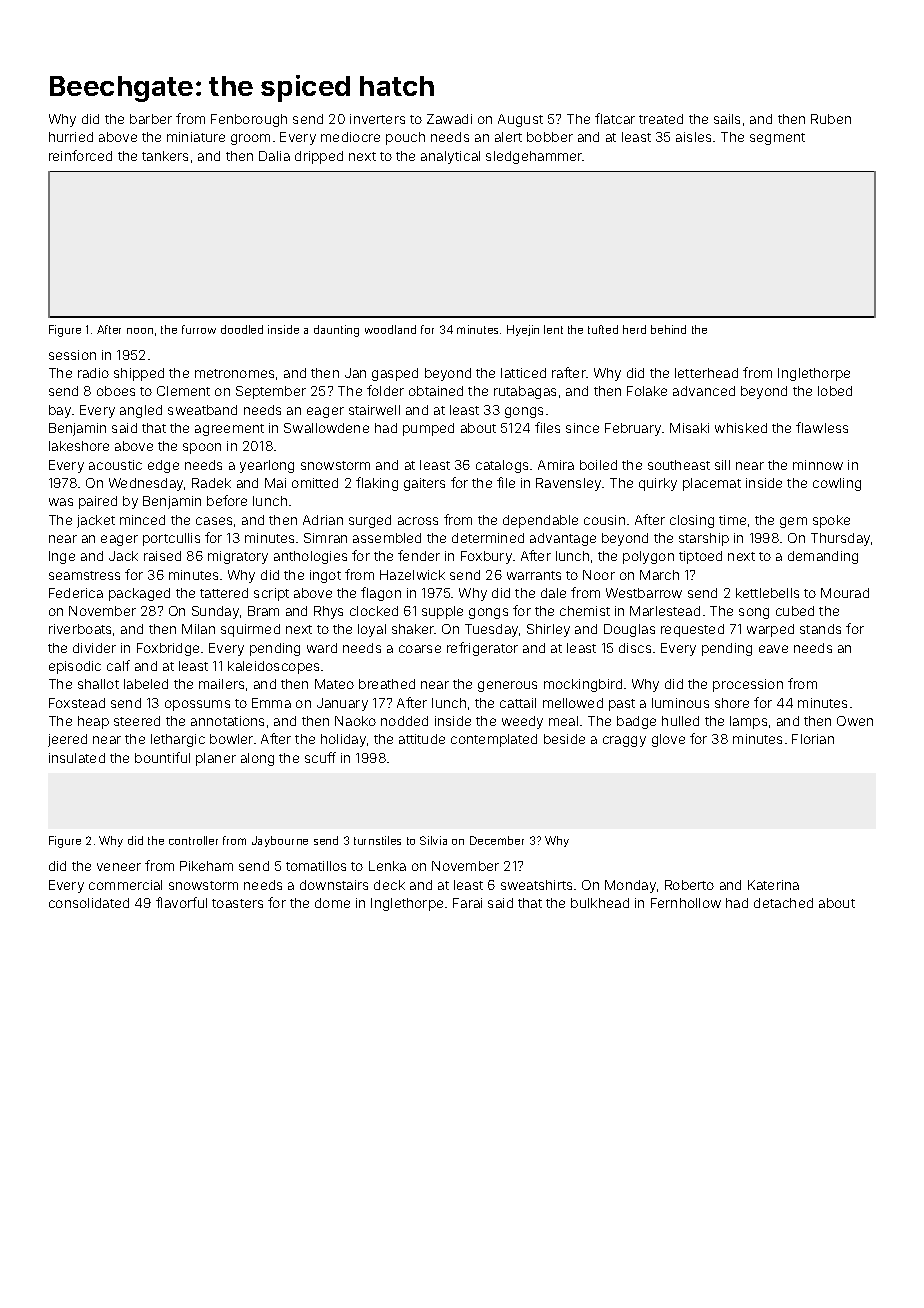 The width and height of the document is (924, 1308). What do you see at coordinates (686, 903) in the document?
I see `Fernhollow` at bounding box center [686, 903].
